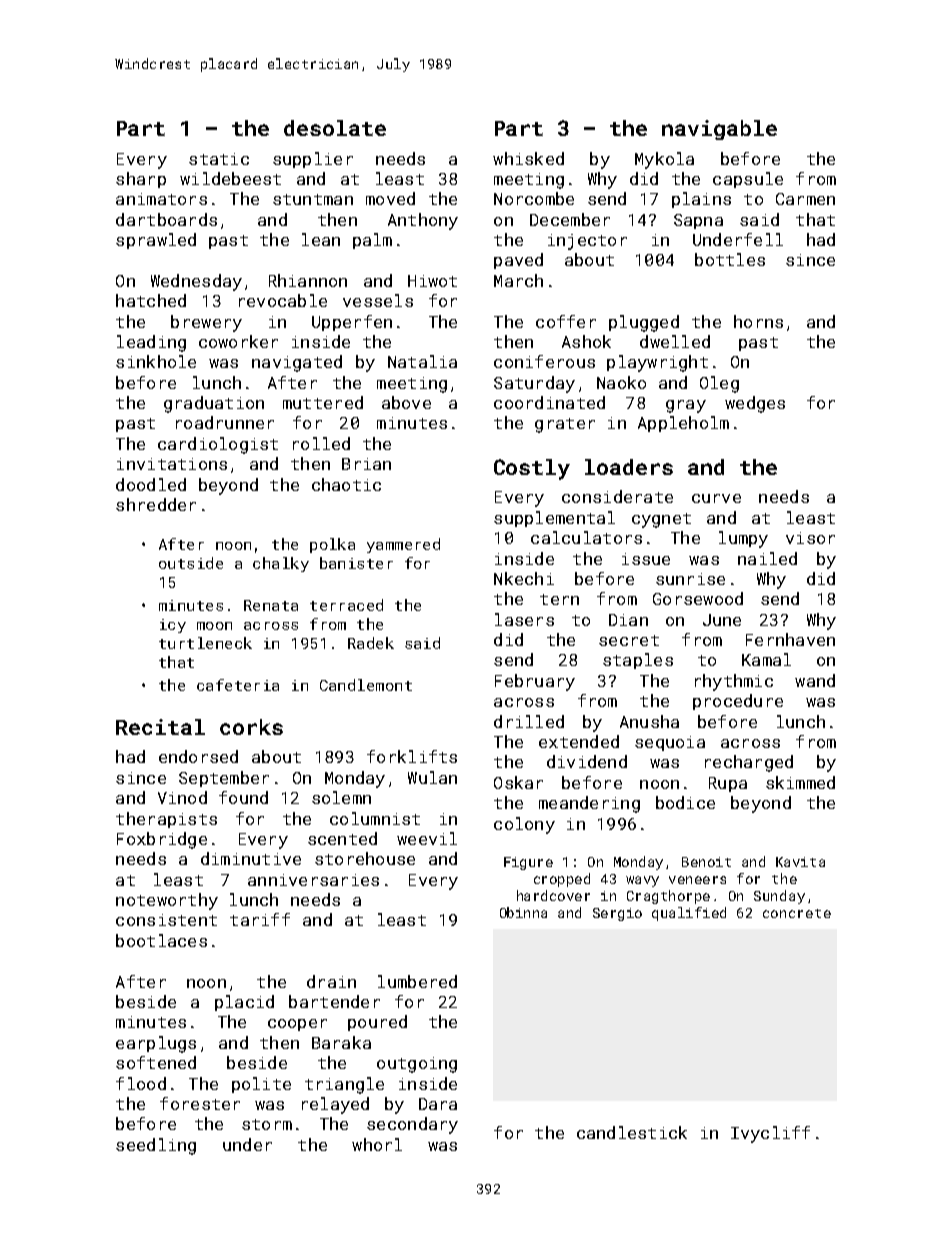  I want to click on sharp, so click(141, 180).
